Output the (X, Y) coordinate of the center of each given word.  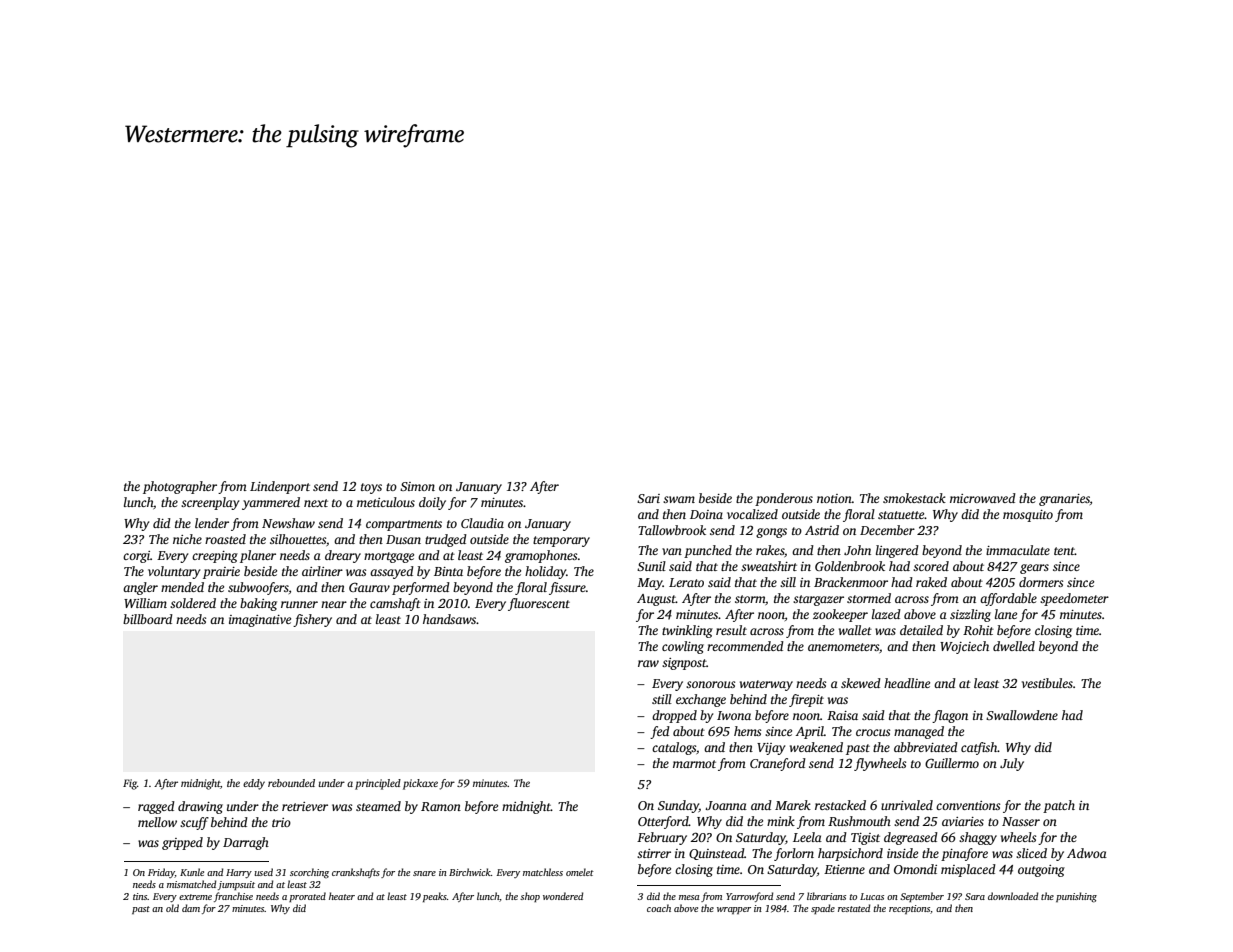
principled (378, 784)
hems (747, 731)
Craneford (778, 764)
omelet (580, 872)
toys (371, 488)
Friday (161, 873)
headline (907, 683)
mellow (157, 822)
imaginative (260, 621)
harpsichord (850, 854)
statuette (901, 515)
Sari (648, 498)
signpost (684, 664)
